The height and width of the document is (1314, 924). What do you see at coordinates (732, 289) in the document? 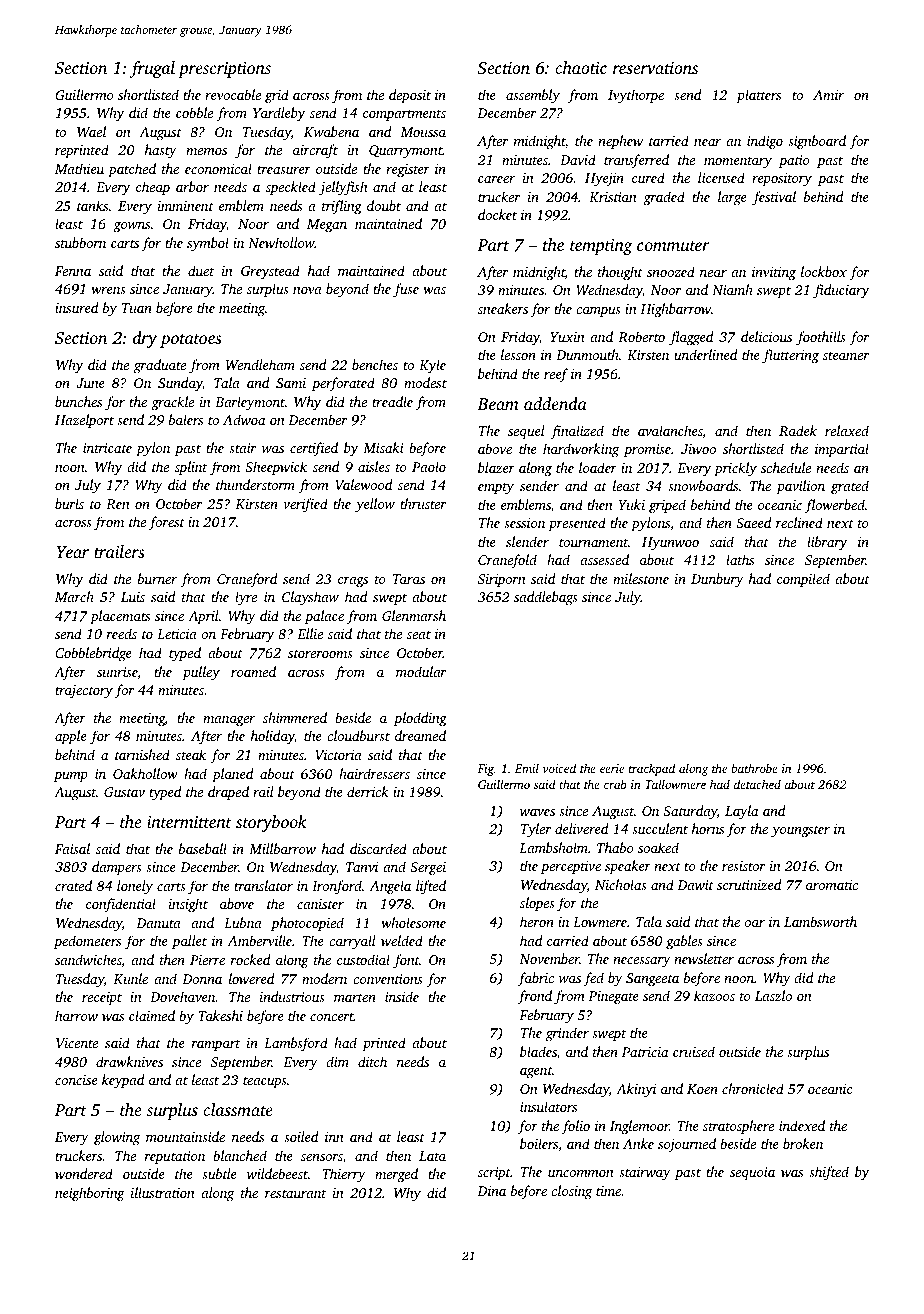
I see `Niamh` at bounding box center [732, 289].
